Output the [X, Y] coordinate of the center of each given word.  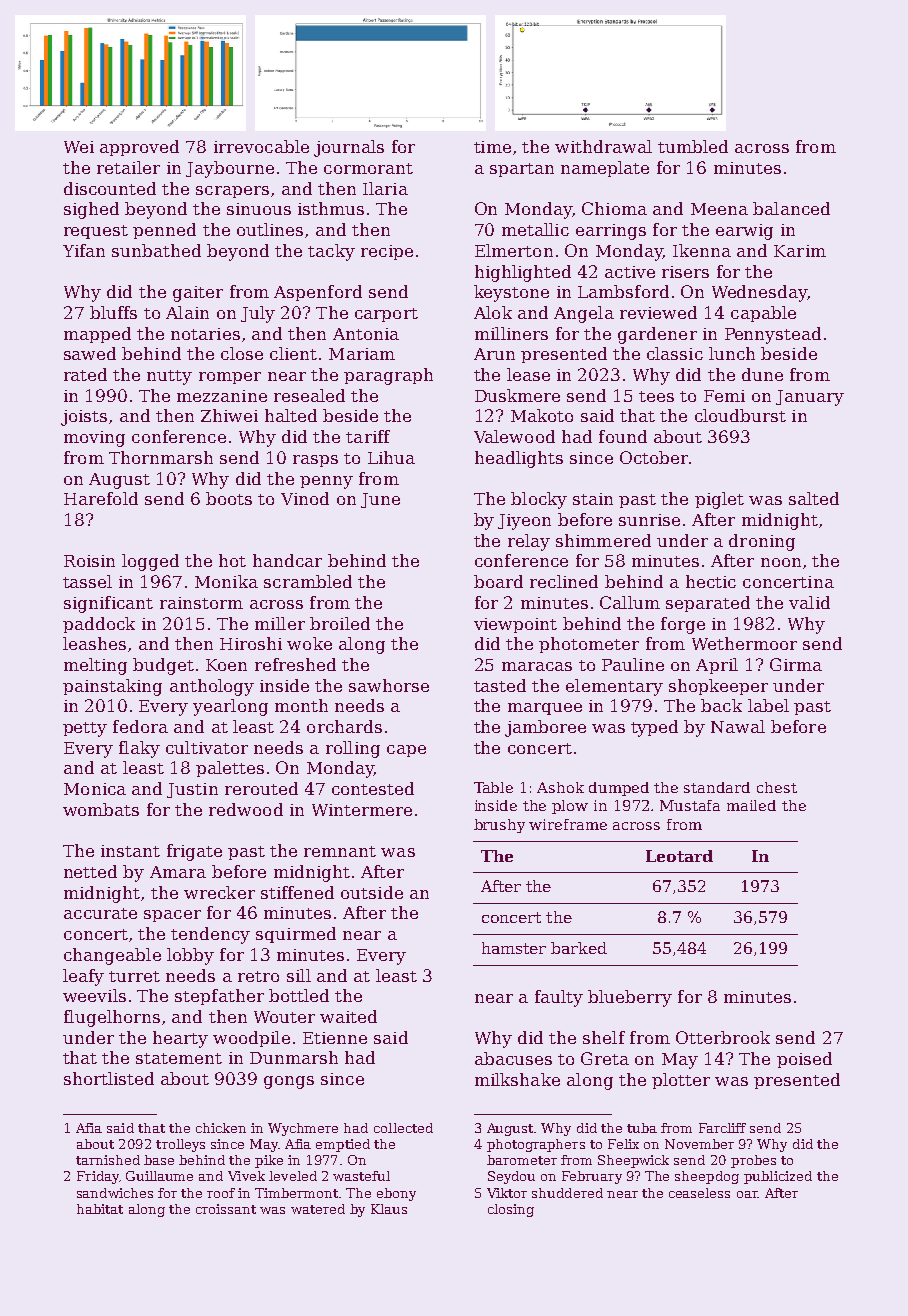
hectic [711, 581]
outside [372, 892]
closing [511, 1210]
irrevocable [261, 146]
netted [90, 871]
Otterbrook [723, 1037]
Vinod [305, 498]
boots [229, 498]
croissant [226, 1209]
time [492, 147]
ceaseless [699, 1193]
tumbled [693, 146]
